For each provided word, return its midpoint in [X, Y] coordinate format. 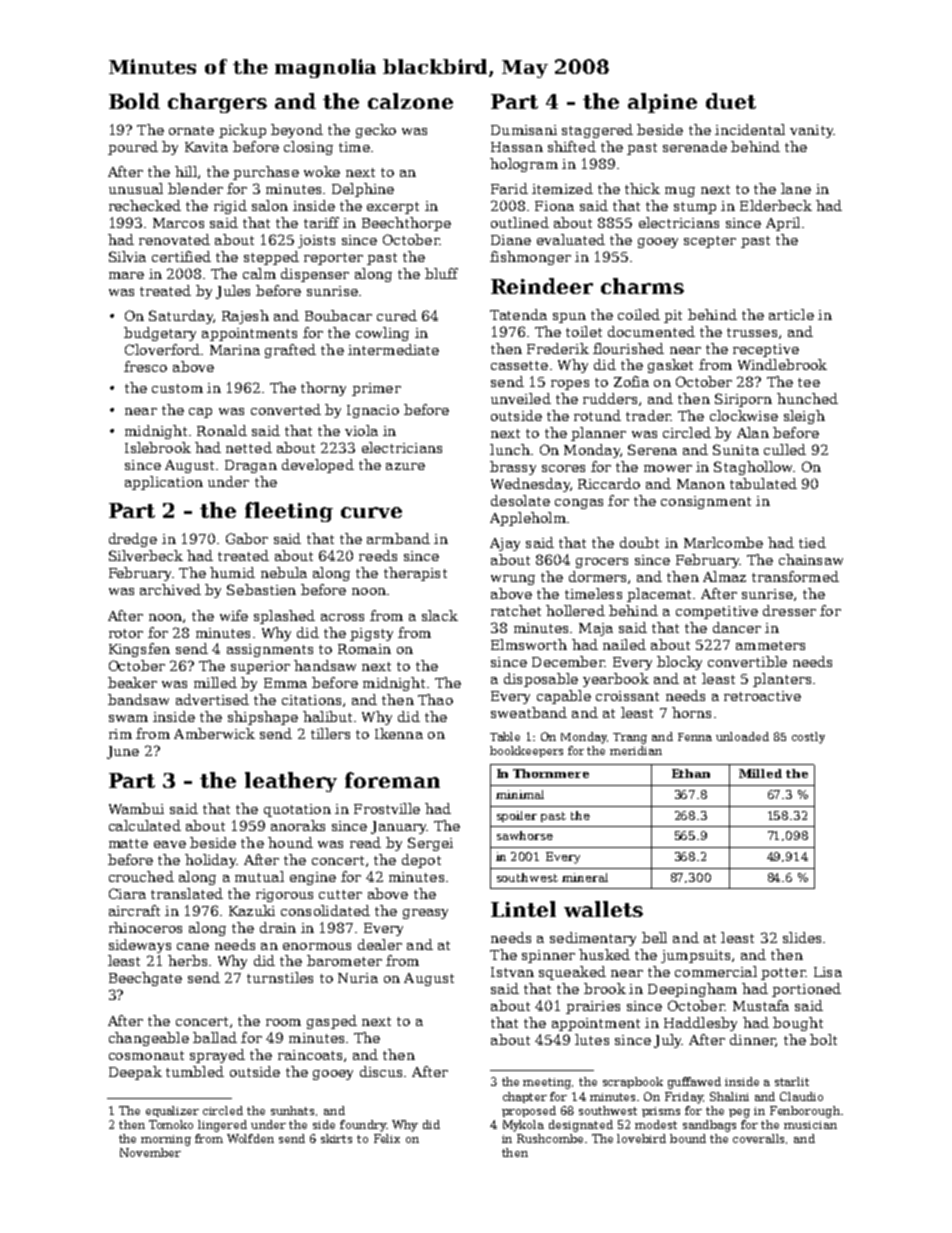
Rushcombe [550, 1138]
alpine [662, 103]
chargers [217, 103]
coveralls [758, 1138]
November [150, 1152]
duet [731, 101]
